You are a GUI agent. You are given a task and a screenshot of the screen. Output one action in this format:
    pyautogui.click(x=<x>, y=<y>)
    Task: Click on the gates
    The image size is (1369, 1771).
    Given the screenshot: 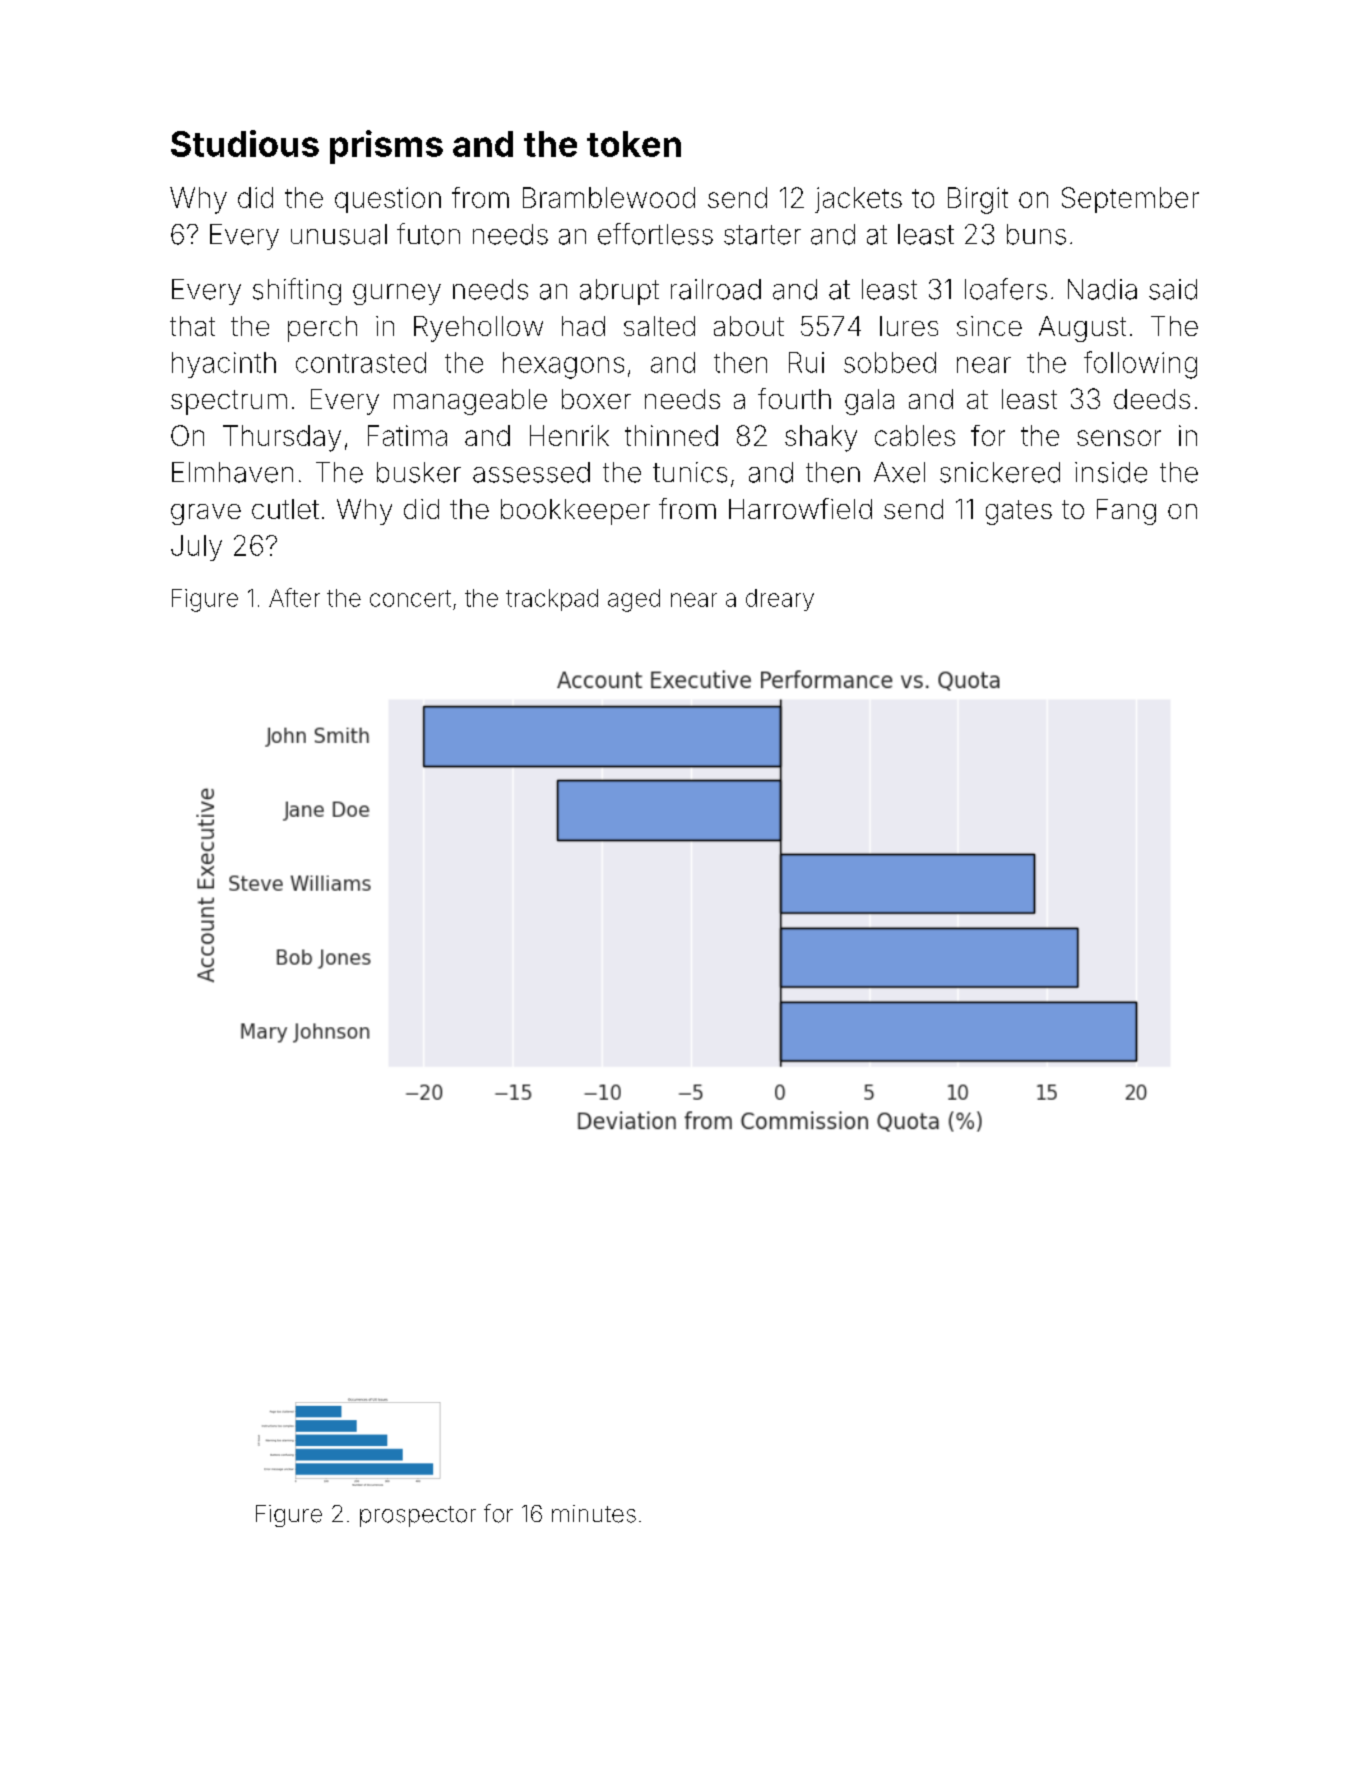 What is the action you would take?
    pyautogui.click(x=1019, y=512)
